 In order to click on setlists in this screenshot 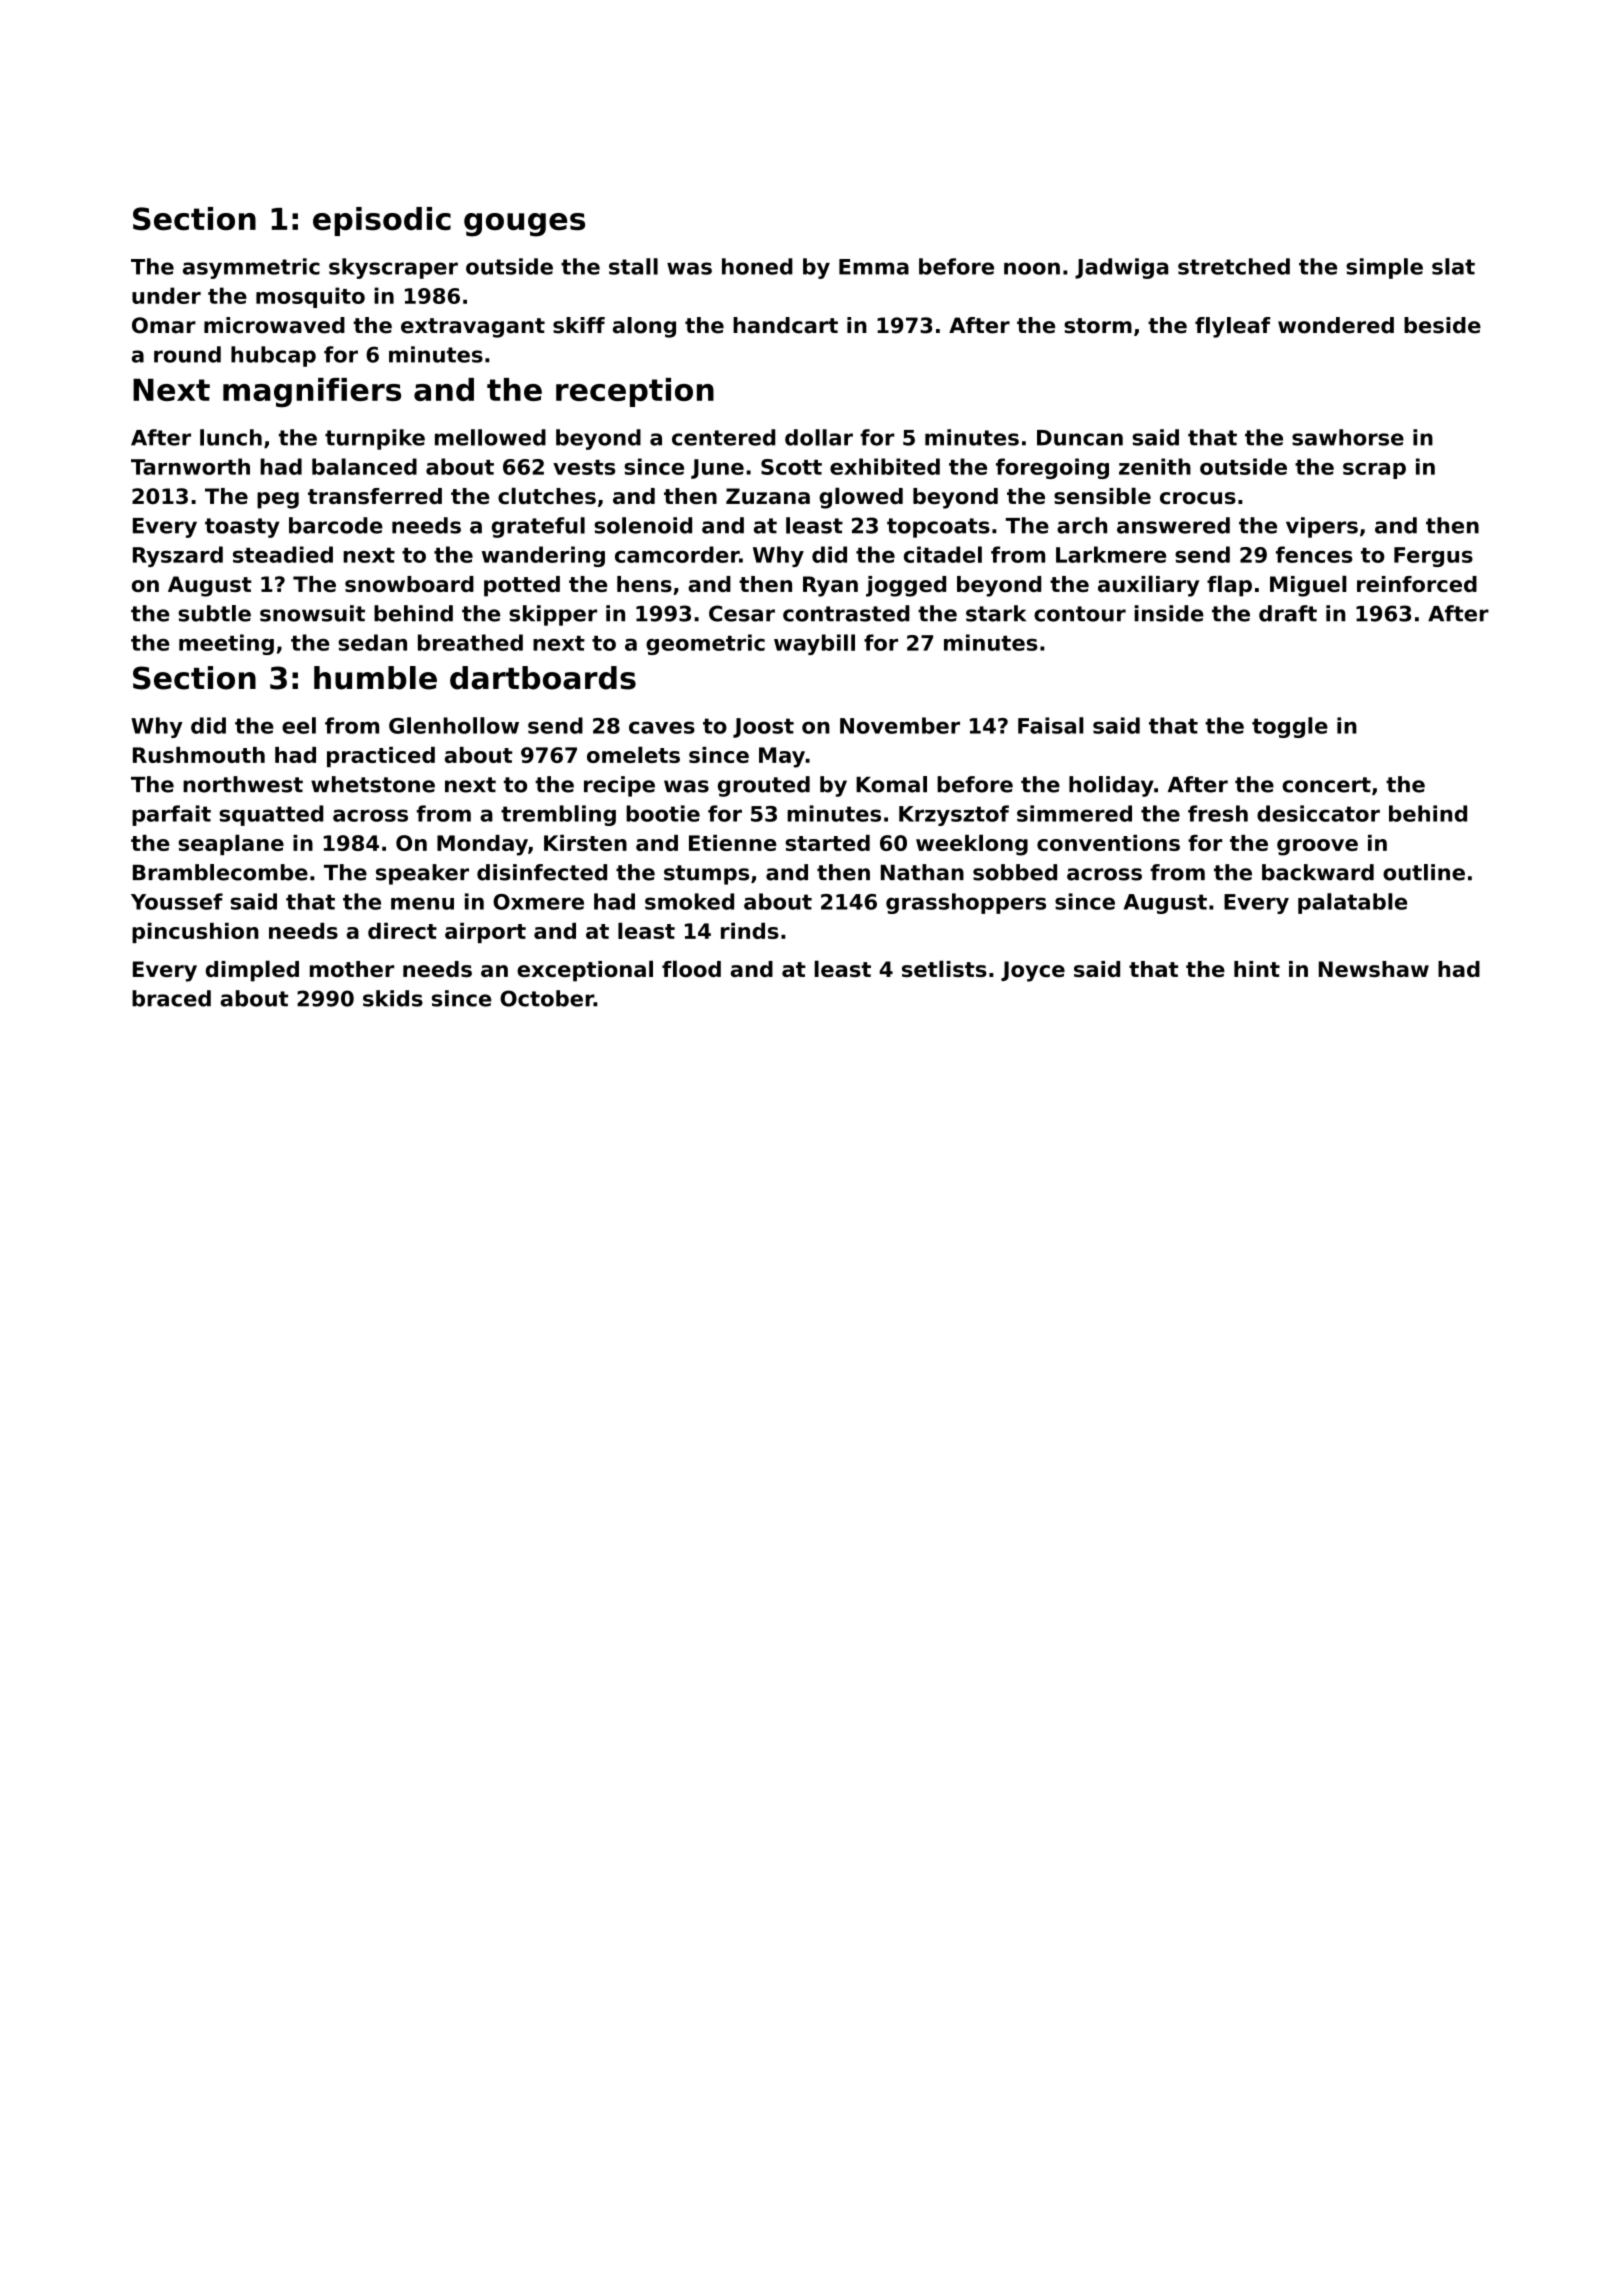, I will do `click(944, 968)`.
